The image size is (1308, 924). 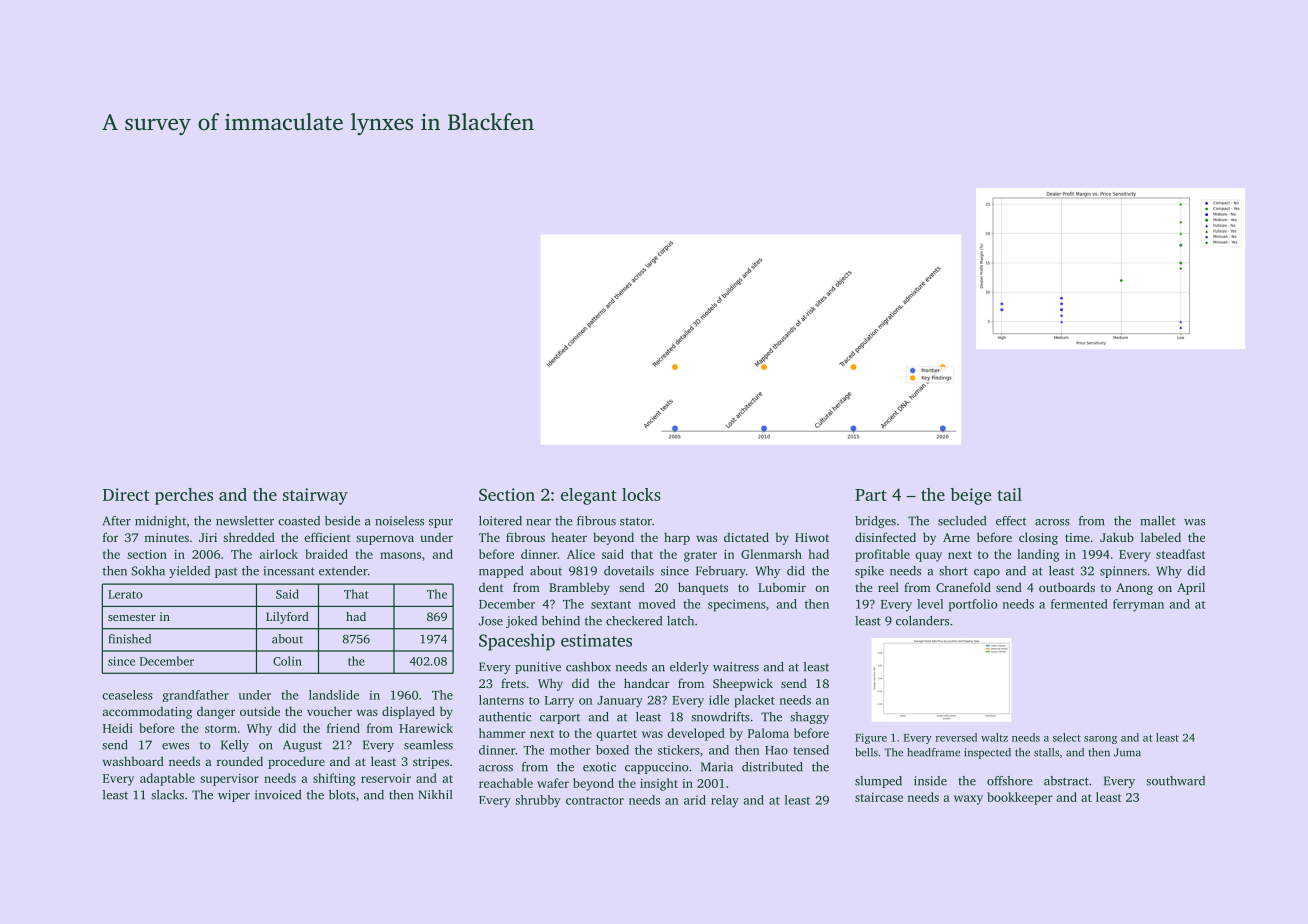 What do you see at coordinates (147, 712) in the page?
I see `accommodating` at bounding box center [147, 712].
